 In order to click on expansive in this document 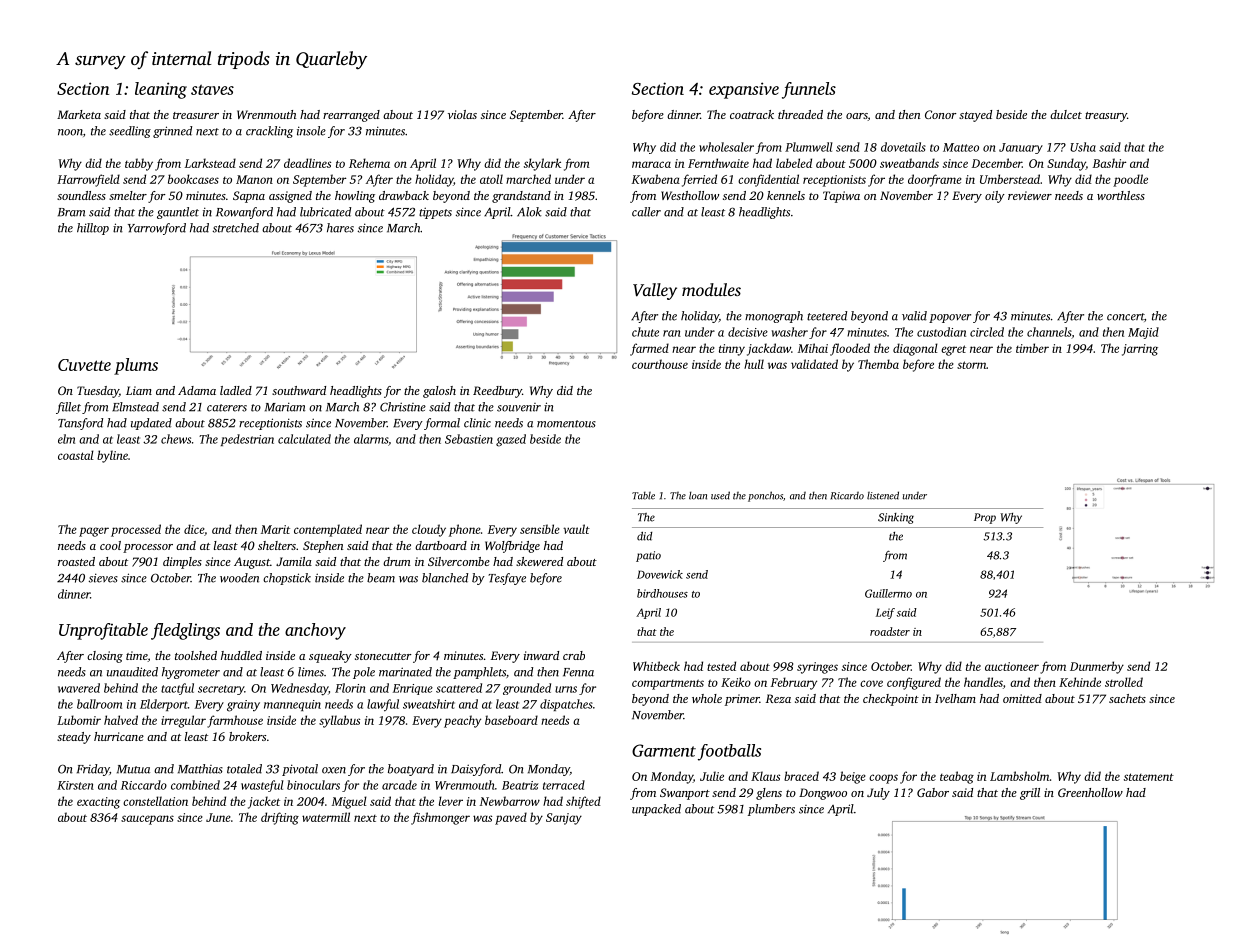, I will do `click(744, 90)`.
